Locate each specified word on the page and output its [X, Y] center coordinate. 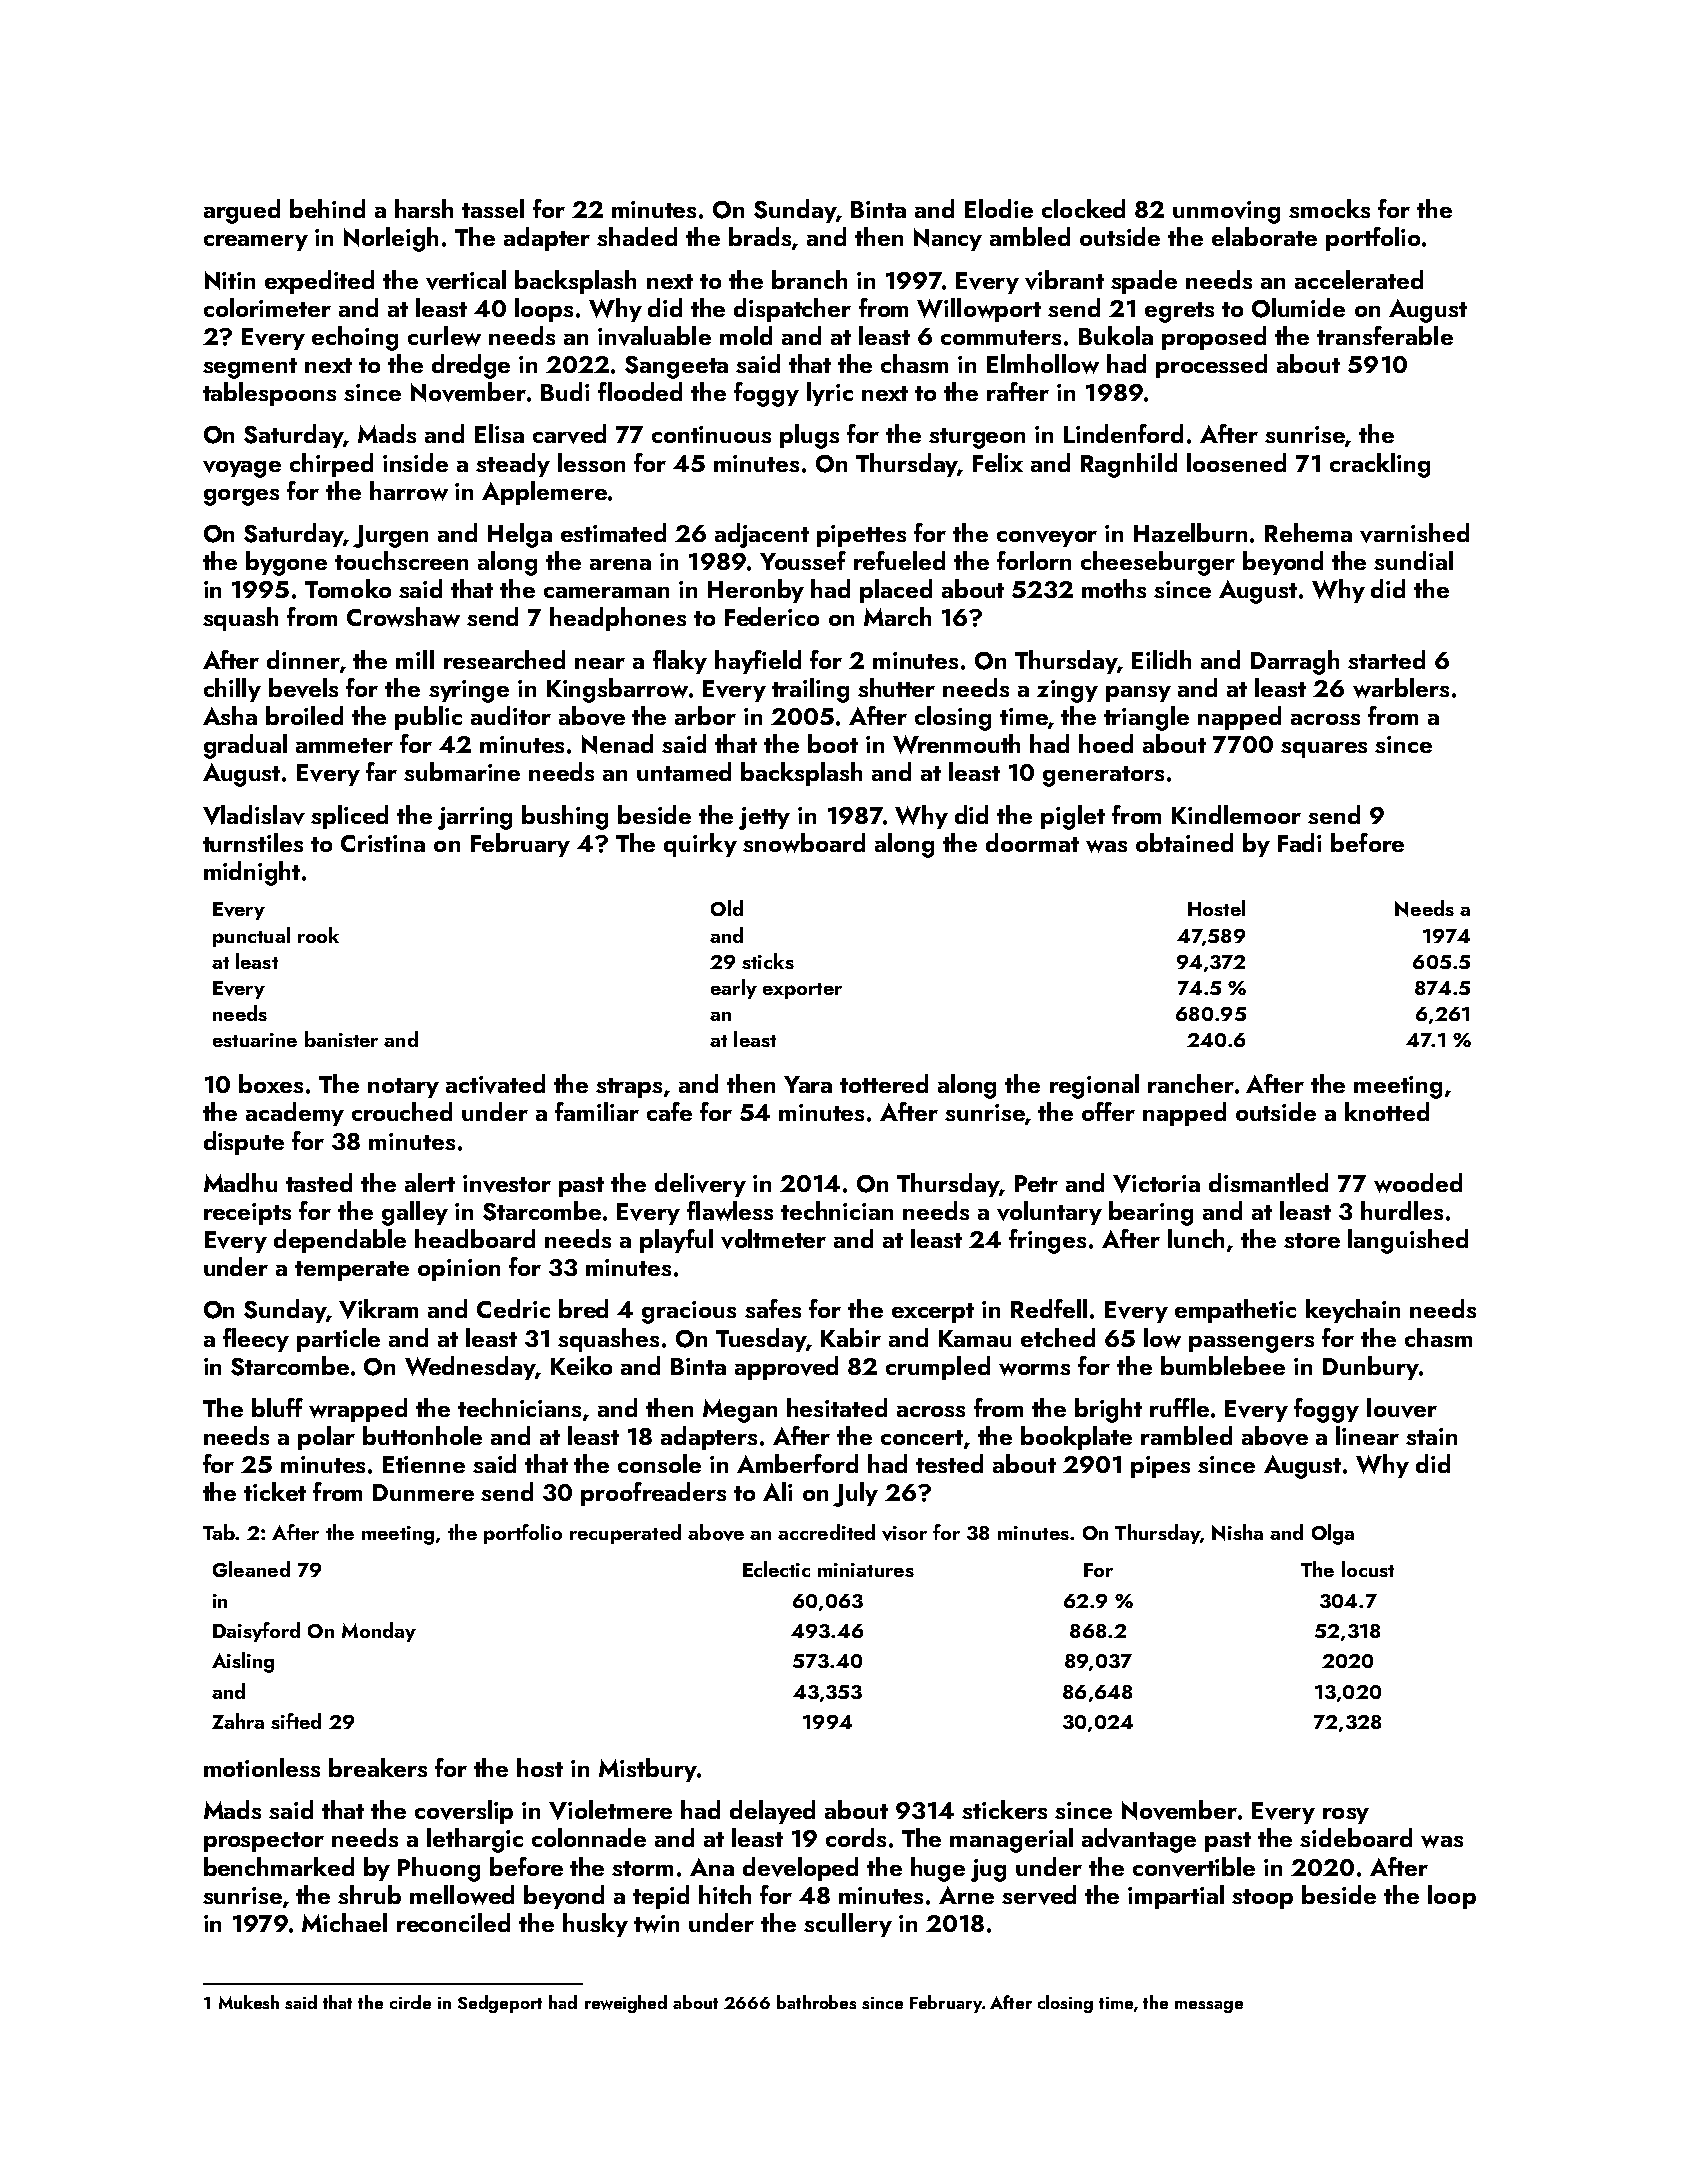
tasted [319, 1182]
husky [595, 1925]
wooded [1418, 1183]
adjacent [762, 535]
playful [676, 1241]
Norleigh [391, 239]
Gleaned [251, 1569]
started [1386, 659]
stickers [1004, 1809]
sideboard [1356, 1837]
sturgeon [977, 438]
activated [495, 1084]
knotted [1387, 1111]
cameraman [606, 592]
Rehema [1308, 532]
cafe [669, 1111]
